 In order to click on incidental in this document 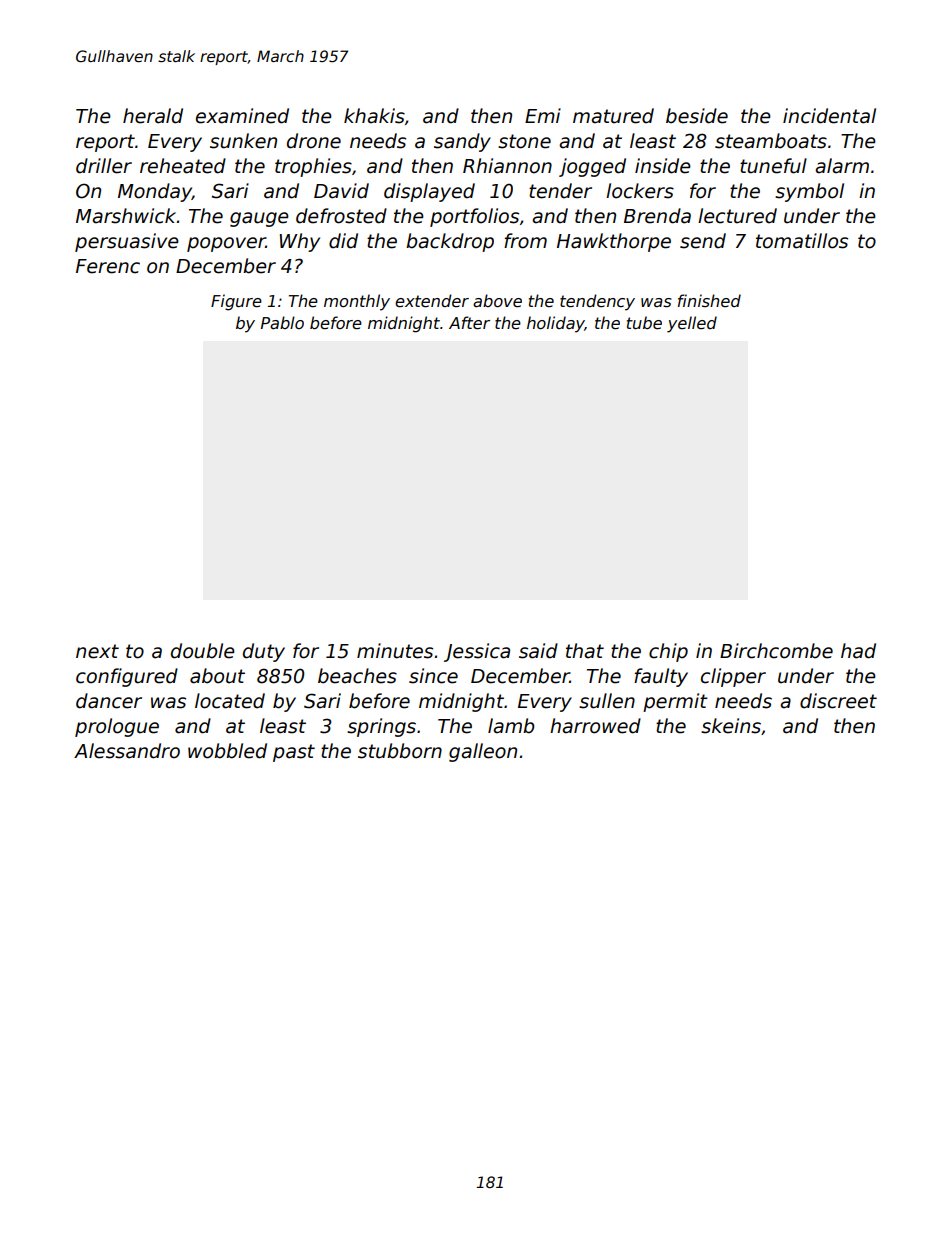, I will do `click(829, 116)`.
